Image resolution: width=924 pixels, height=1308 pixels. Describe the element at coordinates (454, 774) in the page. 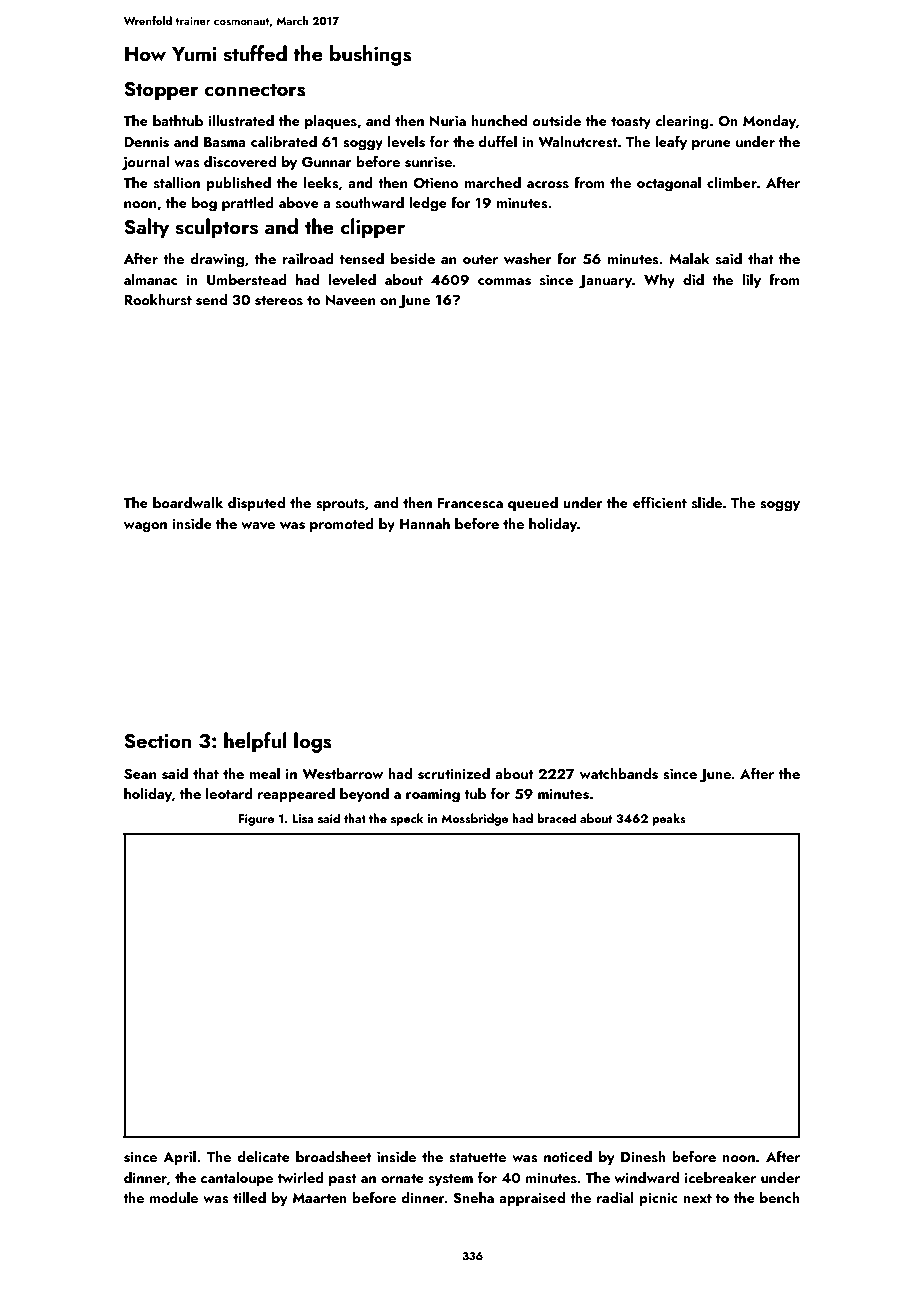

I see `scrutinized` at that location.
